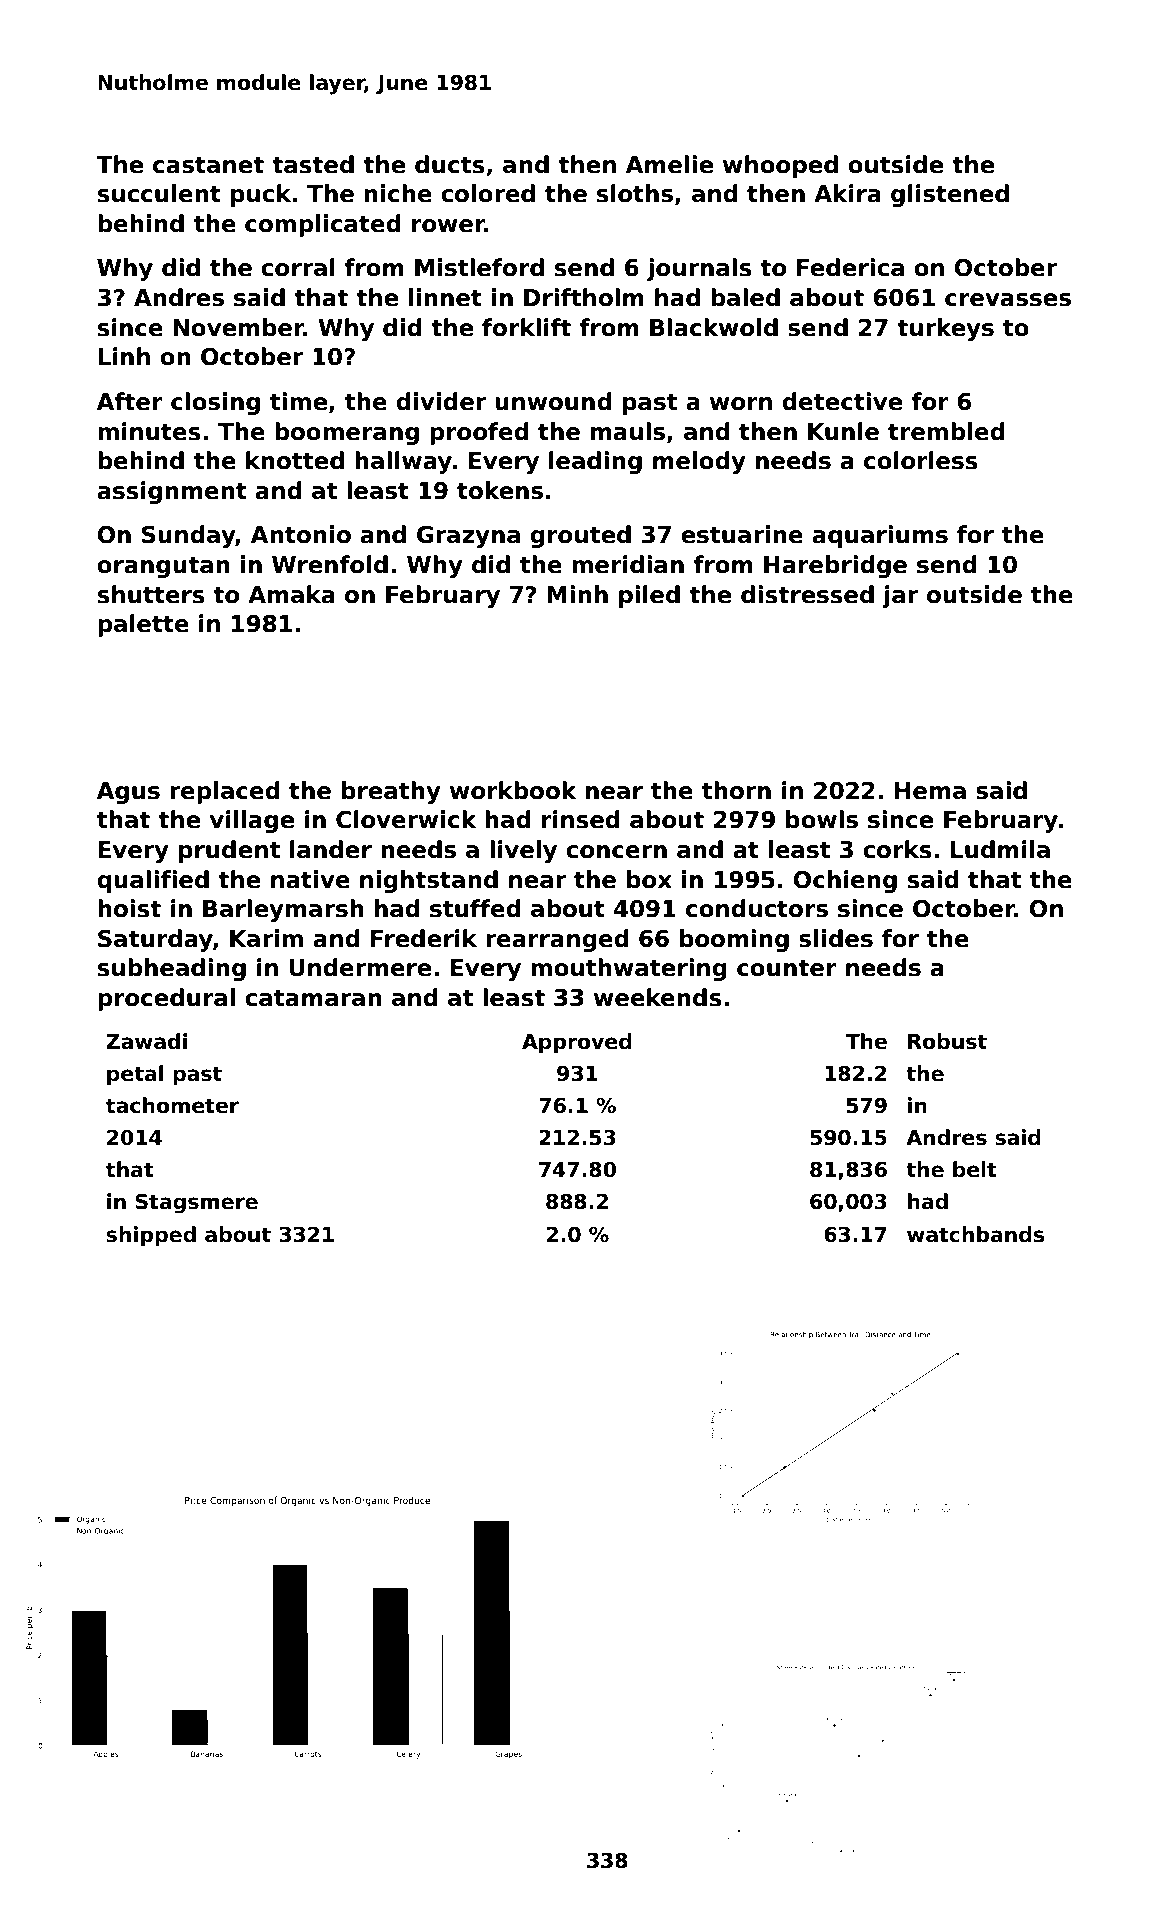 The width and height of the screenshot is (1172, 1930). Describe the element at coordinates (635, 193) in the screenshot. I see `sloths` at that location.
